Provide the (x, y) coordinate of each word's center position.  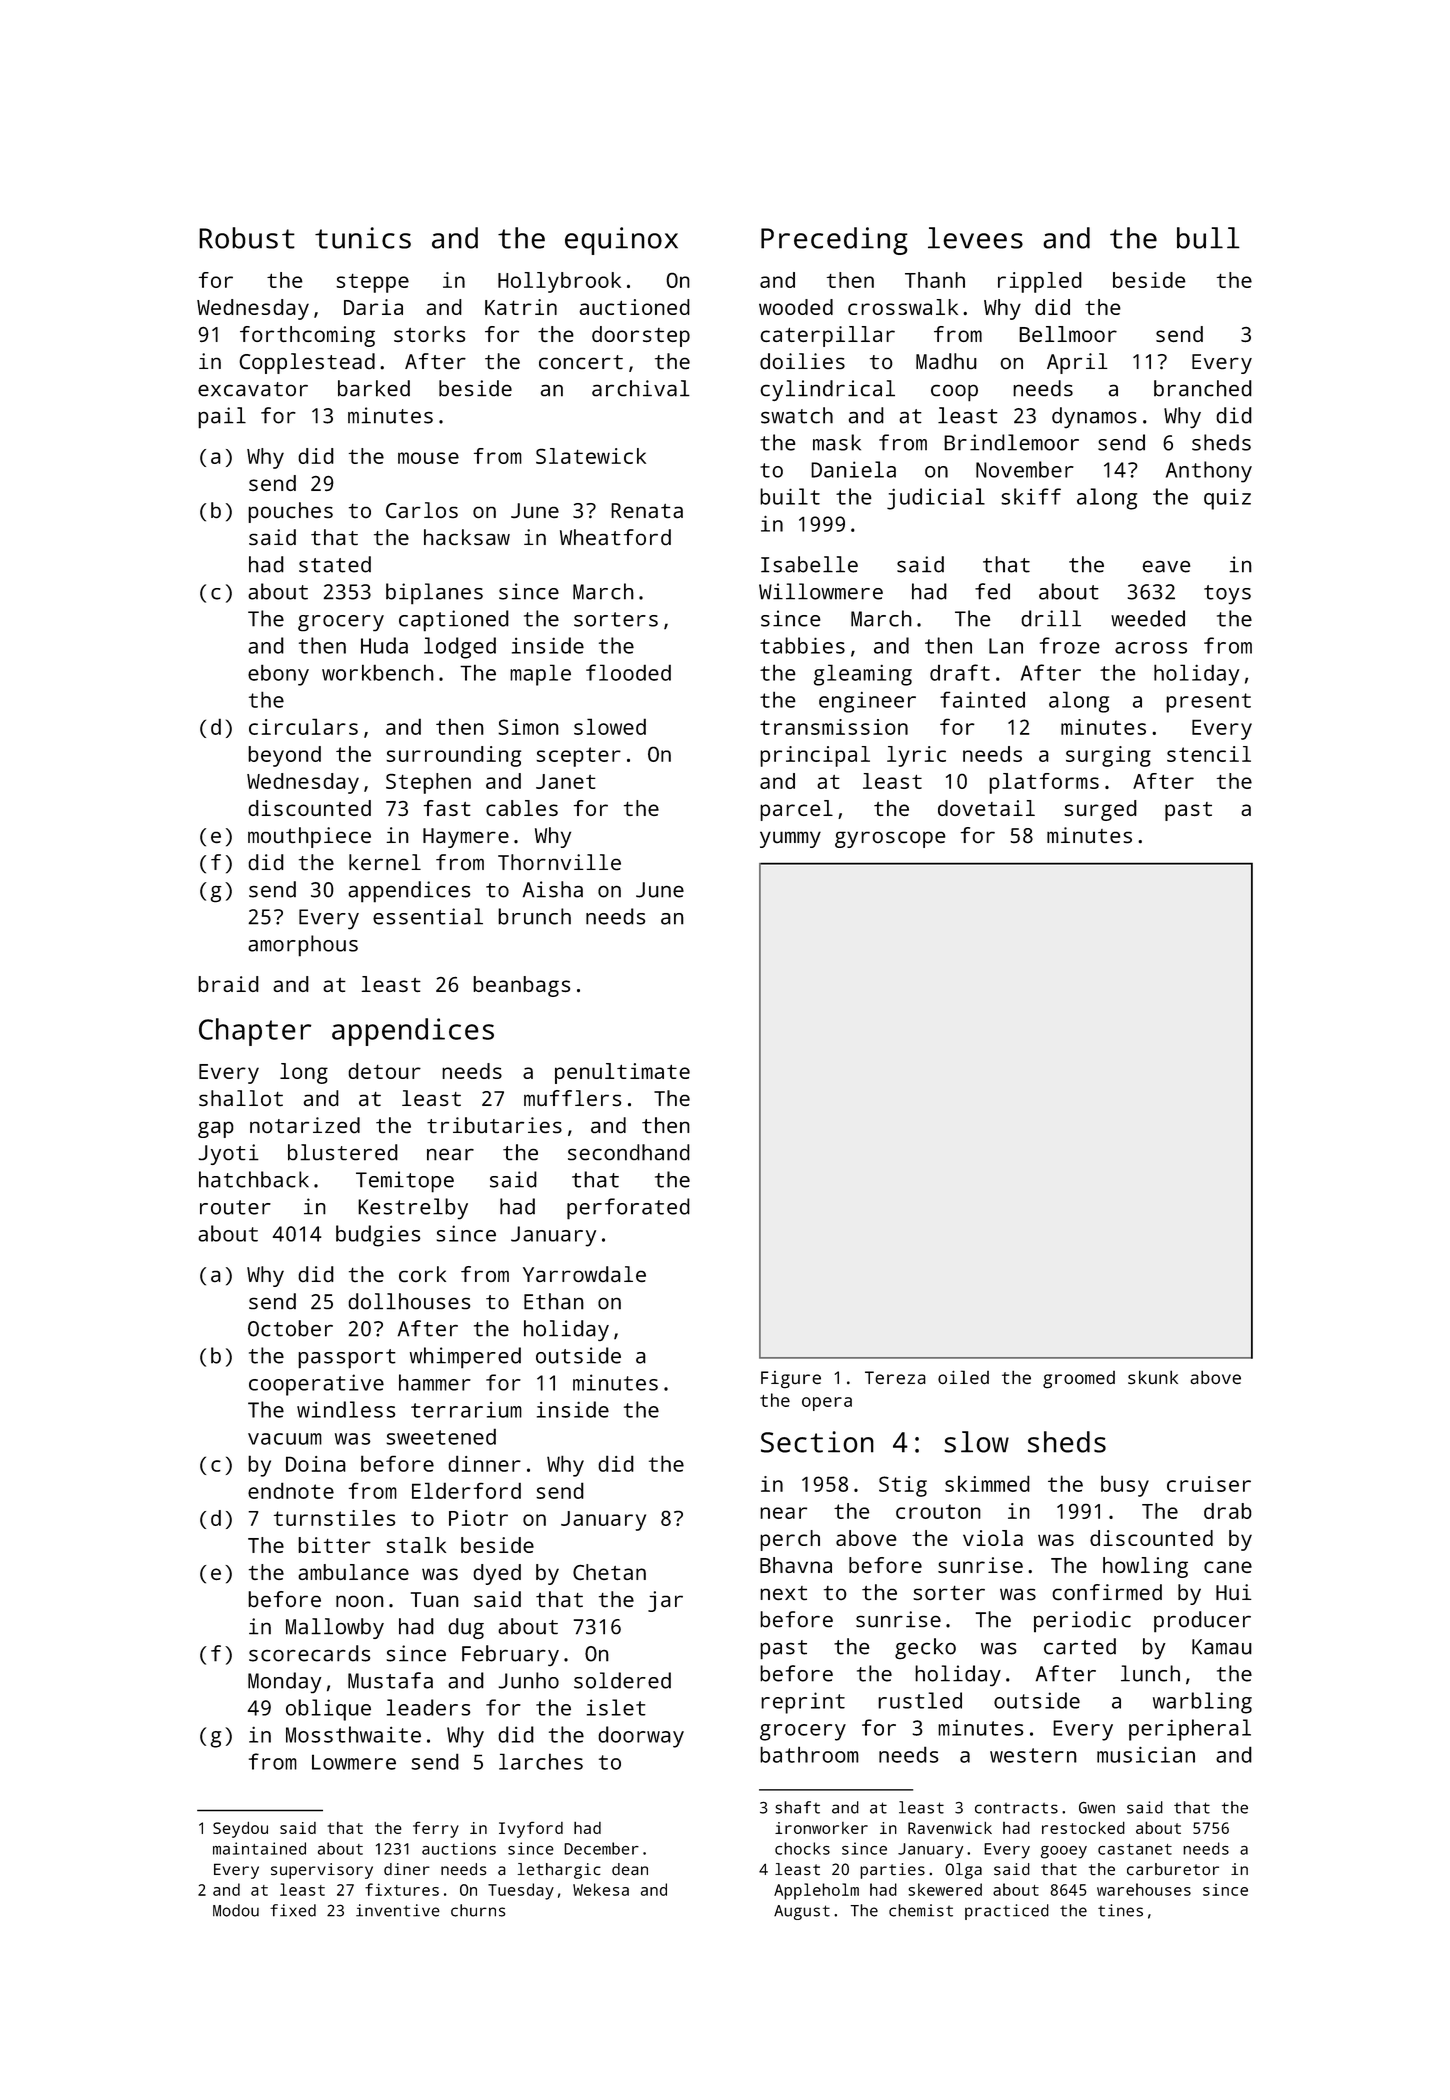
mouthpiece (309, 837)
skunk (1153, 1377)
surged (1100, 810)
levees (975, 238)
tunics (363, 238)
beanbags (521, 986)
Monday (284, 1682)
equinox (621, 241)
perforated (628, 1209)
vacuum (285, 1439)
